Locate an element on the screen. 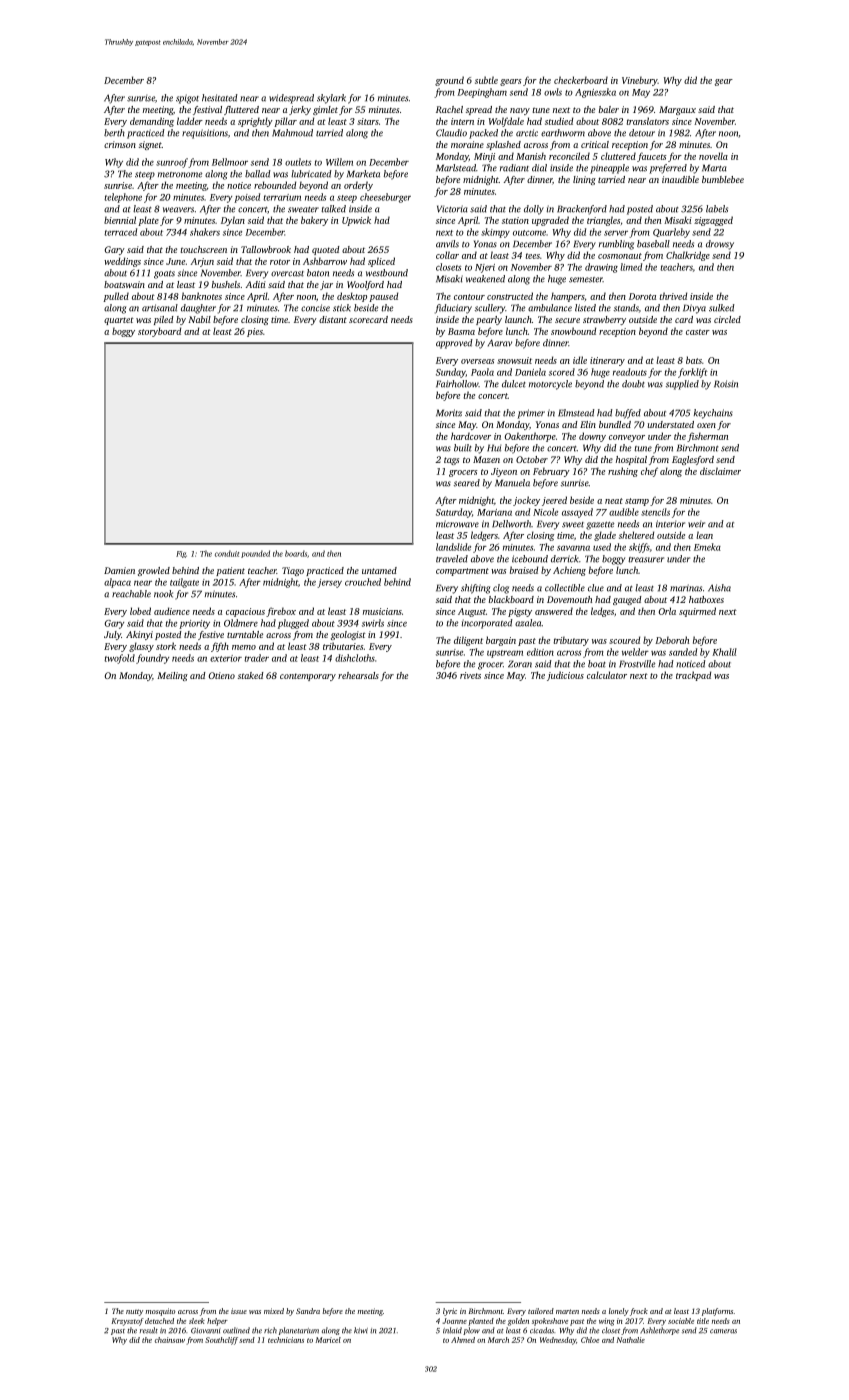 The width and height of the screenshot is (849, 1400). checkerboard is located at coordinates (581, 80).
